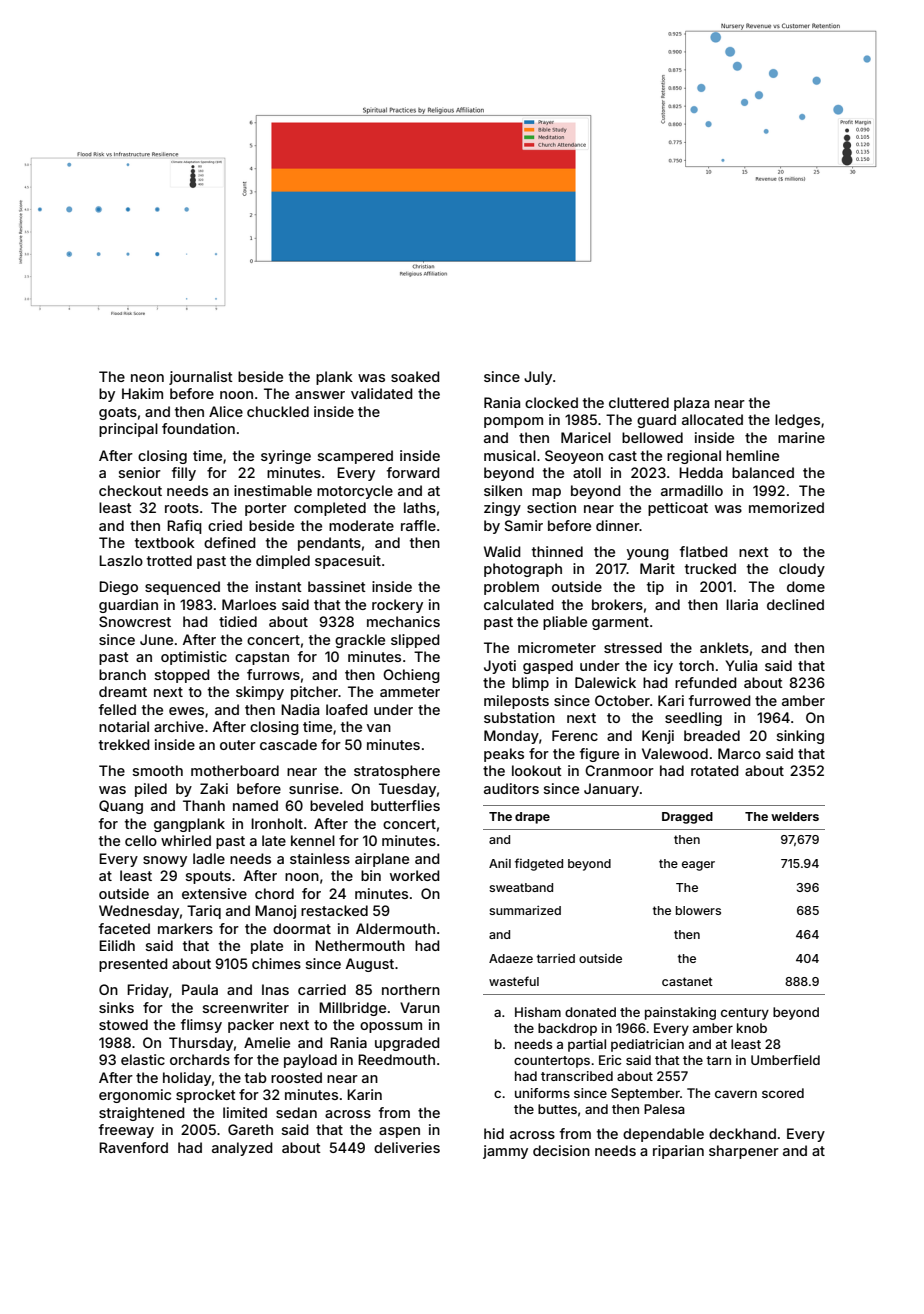 The height and width of the screenshot is (1314, 924). Describe the element at coordinates (565, 623) in the screenshot. I see `pliable` at that location.
